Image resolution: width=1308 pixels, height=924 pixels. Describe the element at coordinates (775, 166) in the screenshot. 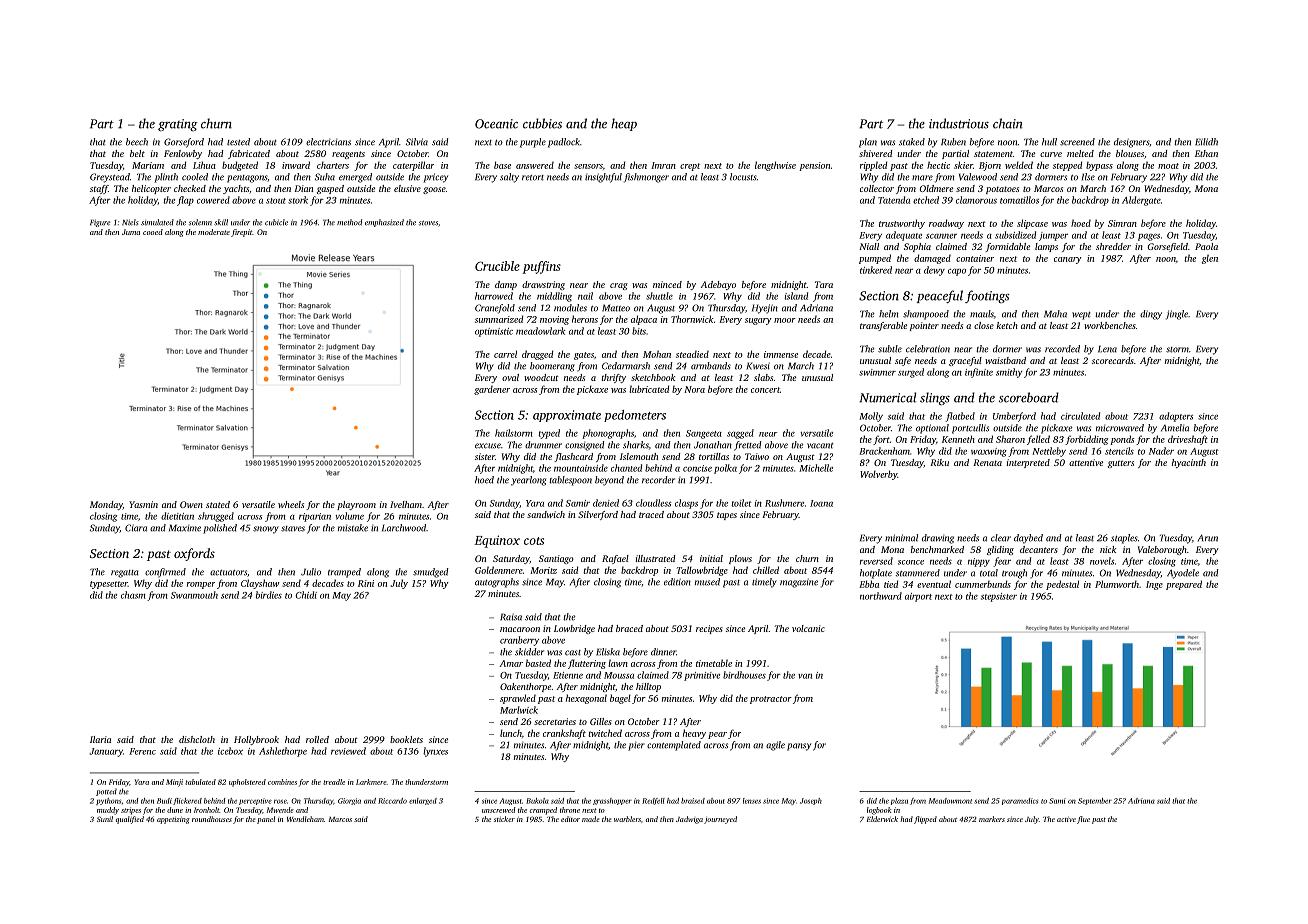

I see `lengthwise` at that location.
